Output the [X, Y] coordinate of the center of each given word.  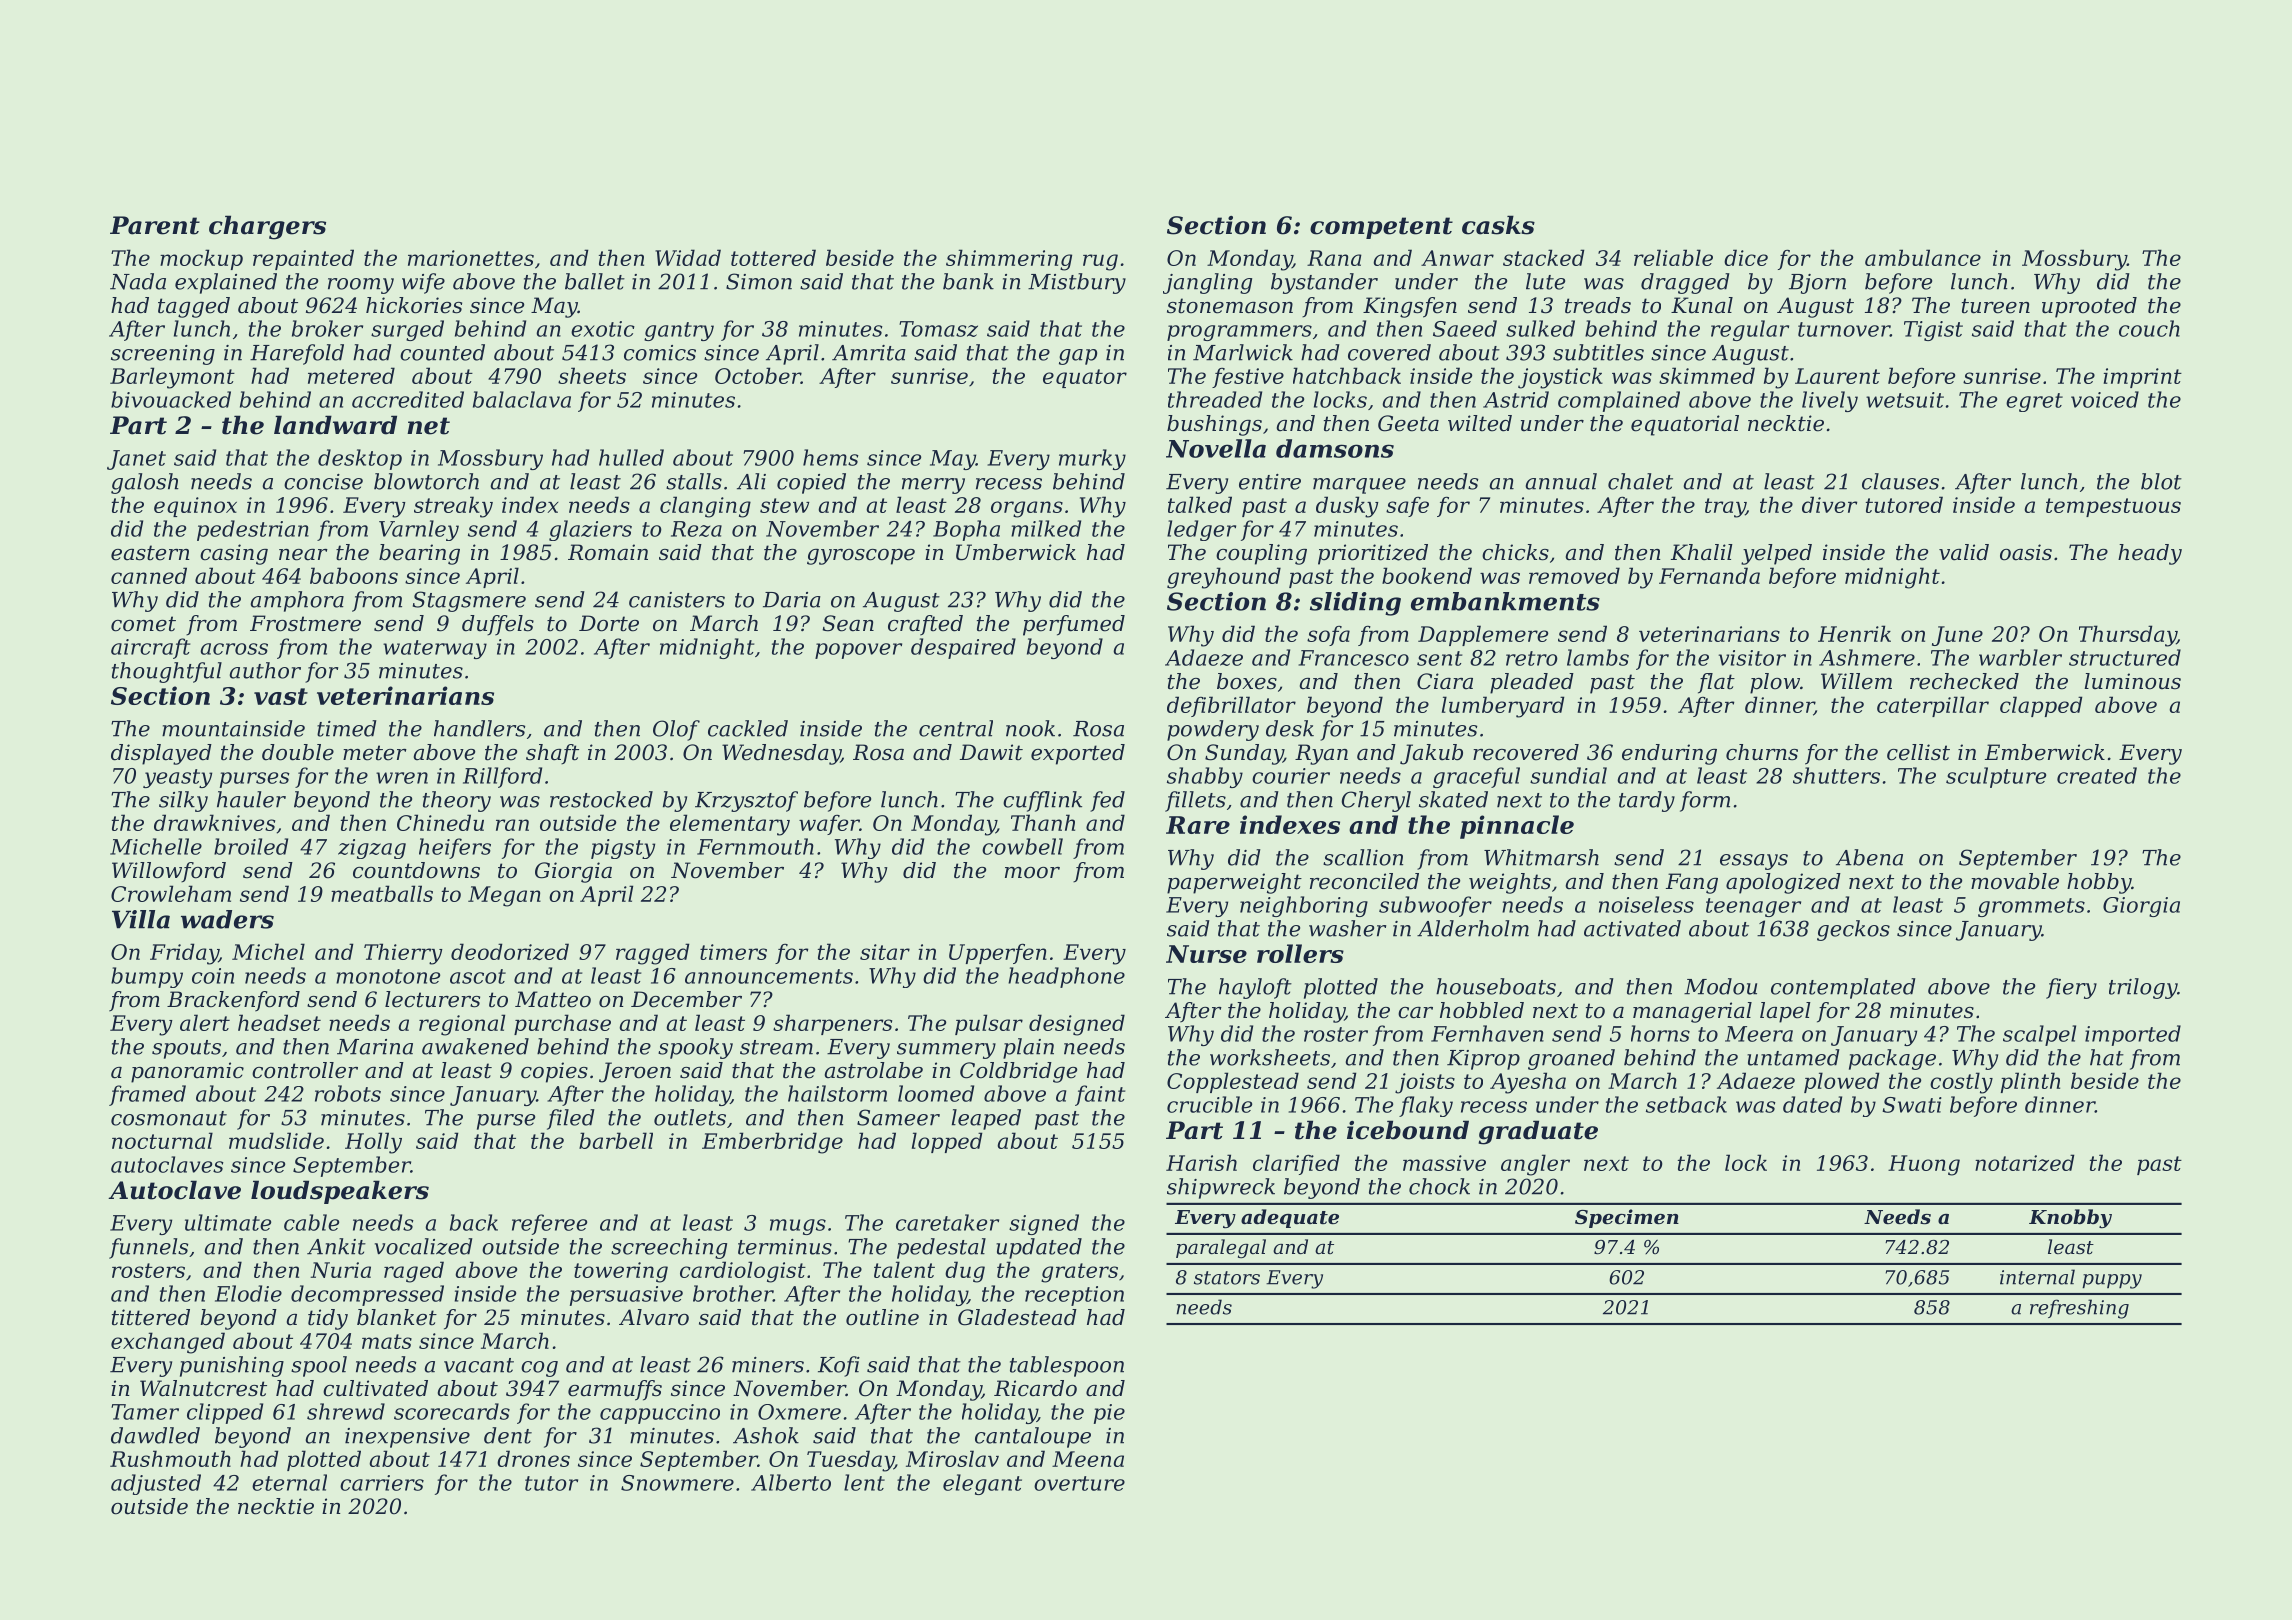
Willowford [169, 872]
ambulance [1923, 257]
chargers [267, 227]
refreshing [2079, 1309]
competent [1381, 228]
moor [1032, 873]
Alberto [791, 1482]
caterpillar [1933, 706]
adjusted [156, 1484]
